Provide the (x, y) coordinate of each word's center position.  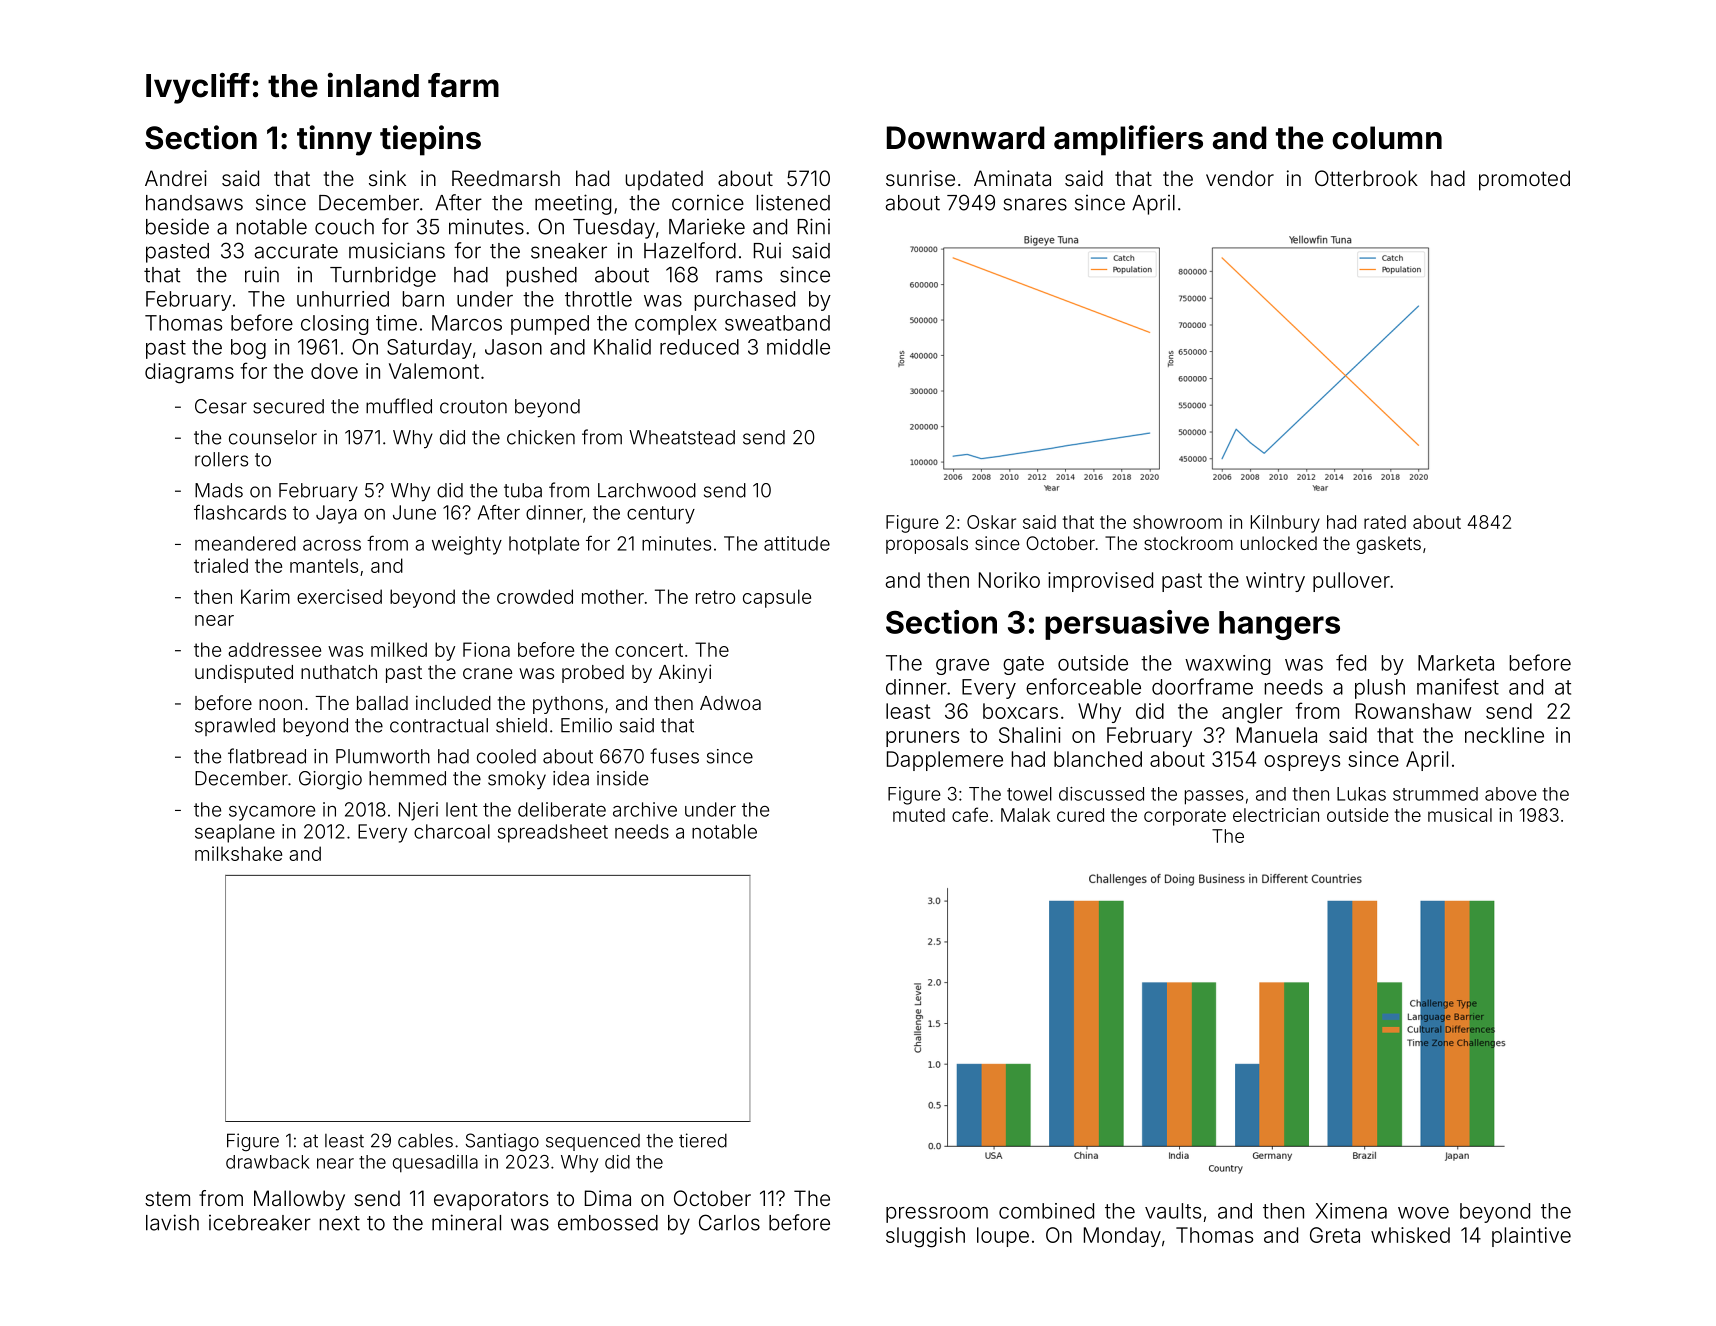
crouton (473, 407)
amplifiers (1128, 140)
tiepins (430, 140)
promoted (1524, 180)
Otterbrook (1366, 178)
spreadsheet (553, 833)
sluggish (925, 1237)
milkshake (238, 853)
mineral (466, 1222)
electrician (1276, 815)
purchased (745, 301)
